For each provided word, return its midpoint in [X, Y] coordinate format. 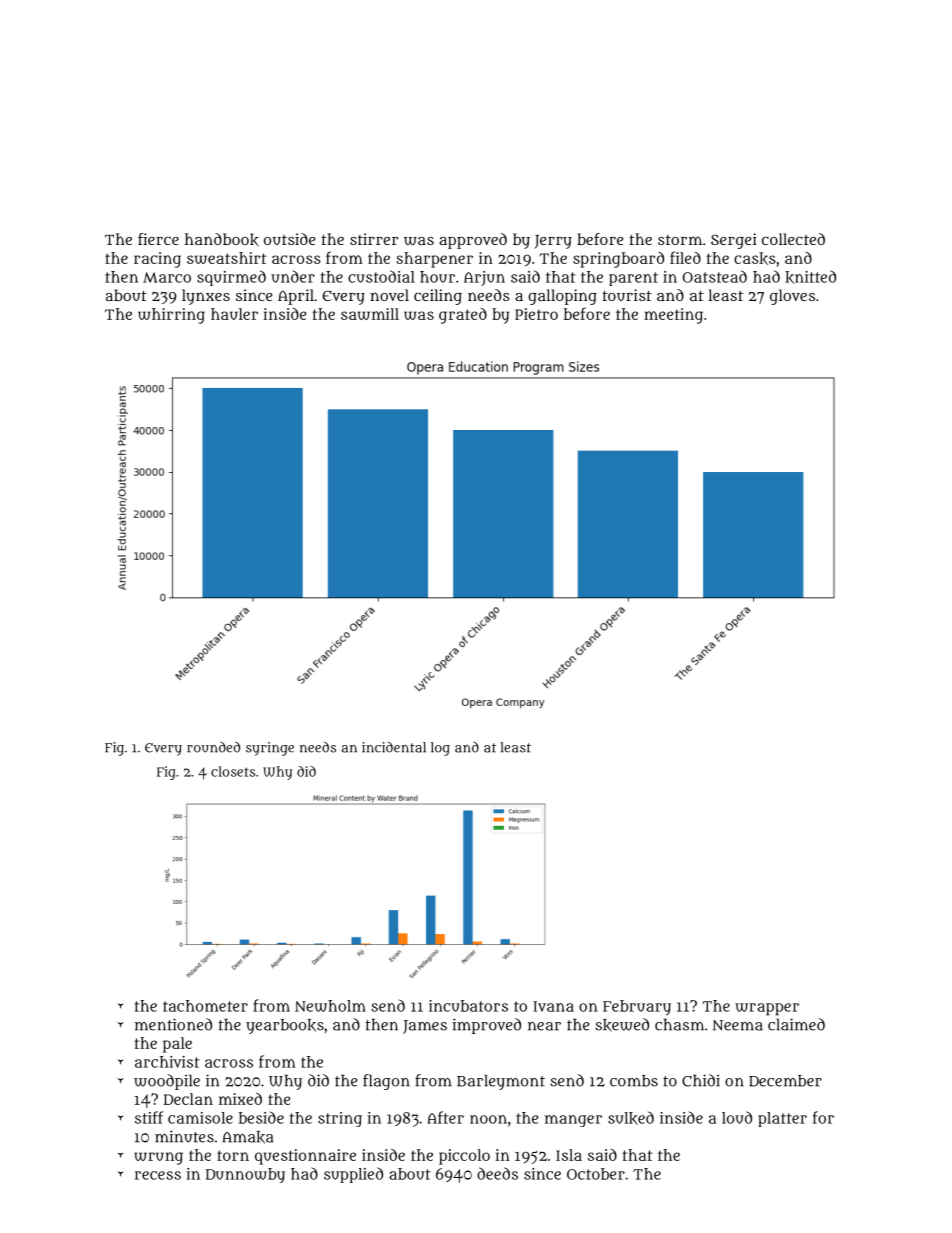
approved [473, 241]
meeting [673, 316]
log [440, 749]
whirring [171, 316]
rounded [213, 747]
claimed [796, 1024]
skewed [622, 1025]
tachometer [205, 1006]
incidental [394, 747]
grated [463, 316]
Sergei [734, 241]
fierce [158, 239]
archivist [167, 1062]
